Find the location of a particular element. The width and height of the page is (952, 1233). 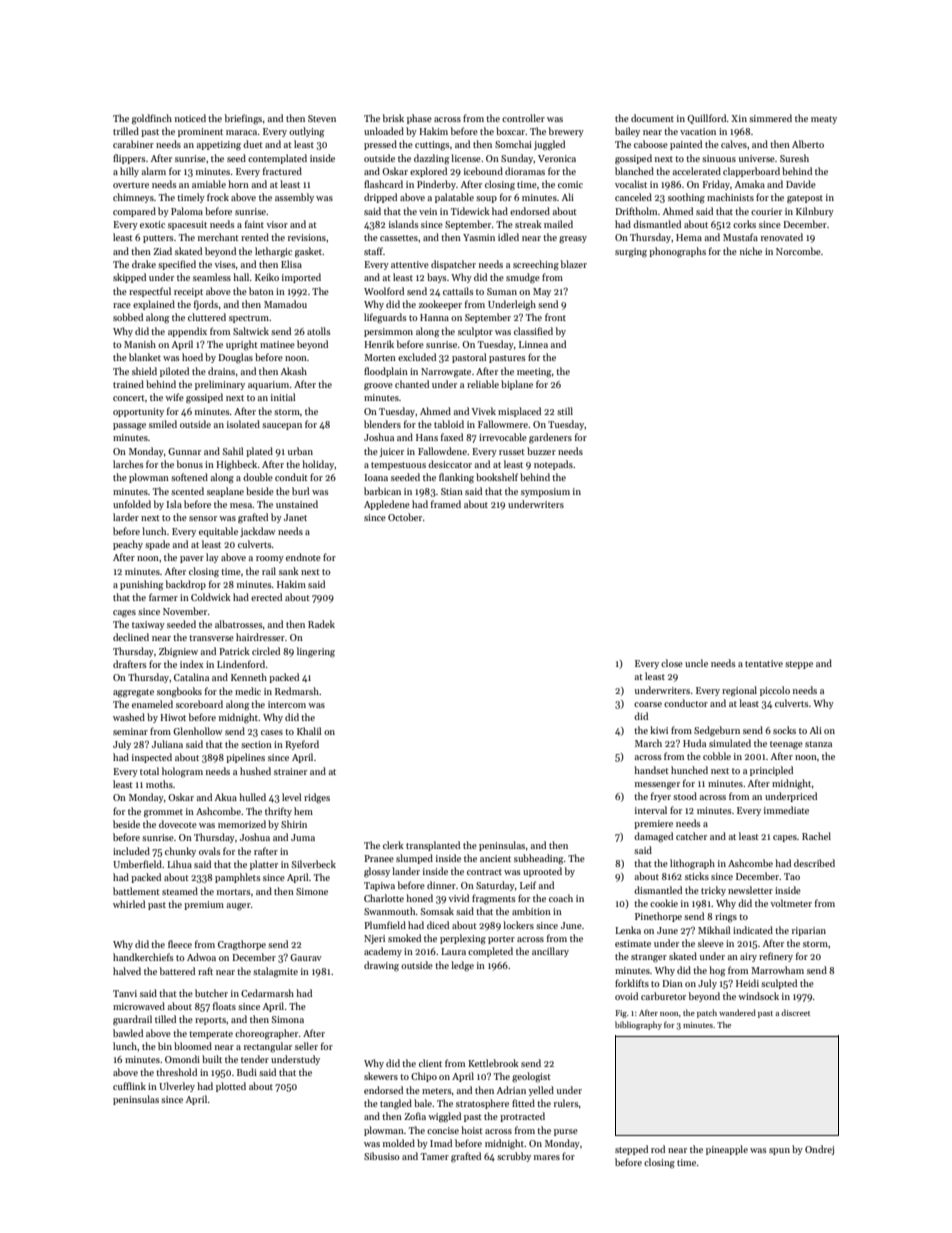

Narrowgate is located at coordinates (446, 372).
